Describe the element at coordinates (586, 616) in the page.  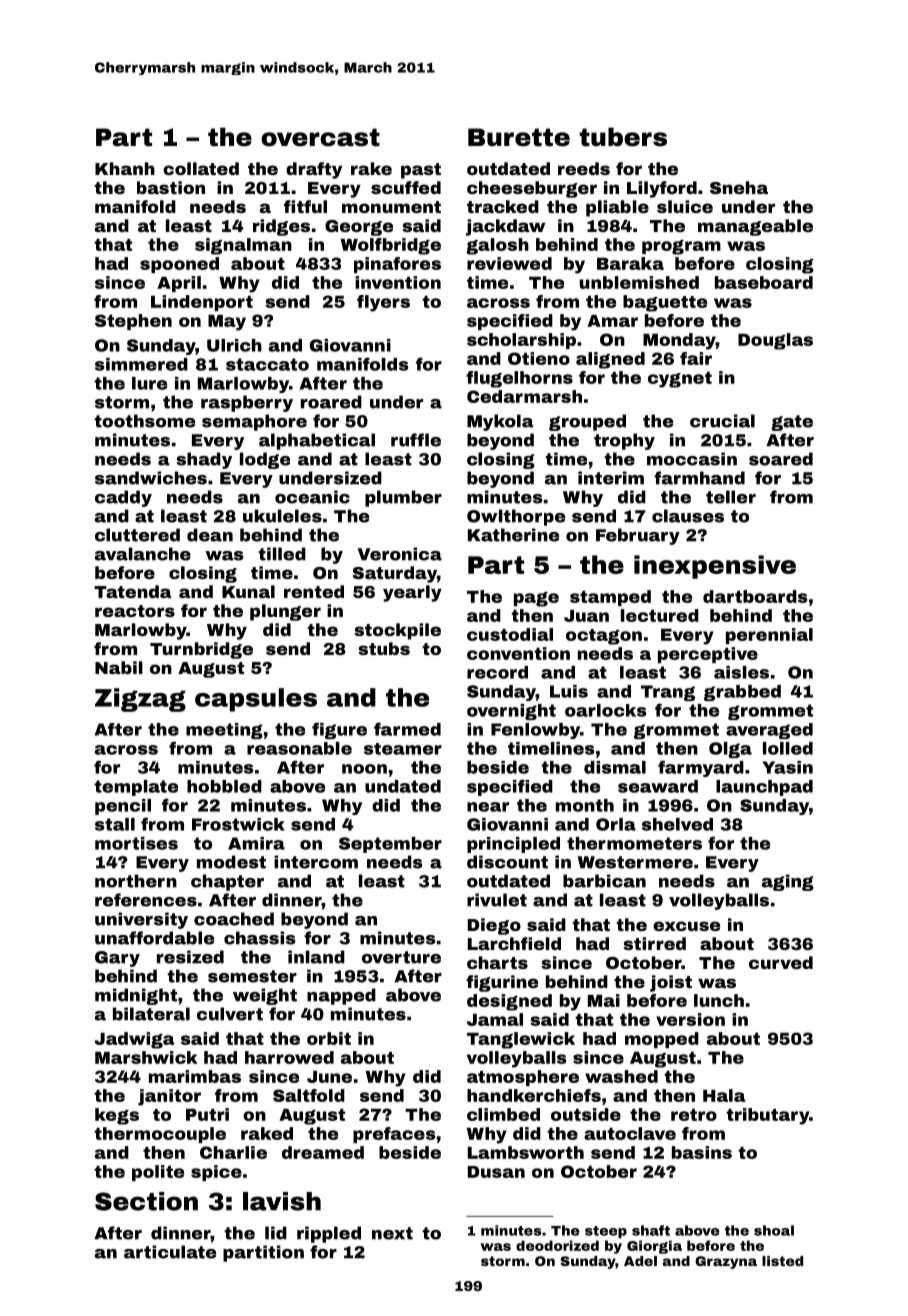
I see `Juan` at that location.
